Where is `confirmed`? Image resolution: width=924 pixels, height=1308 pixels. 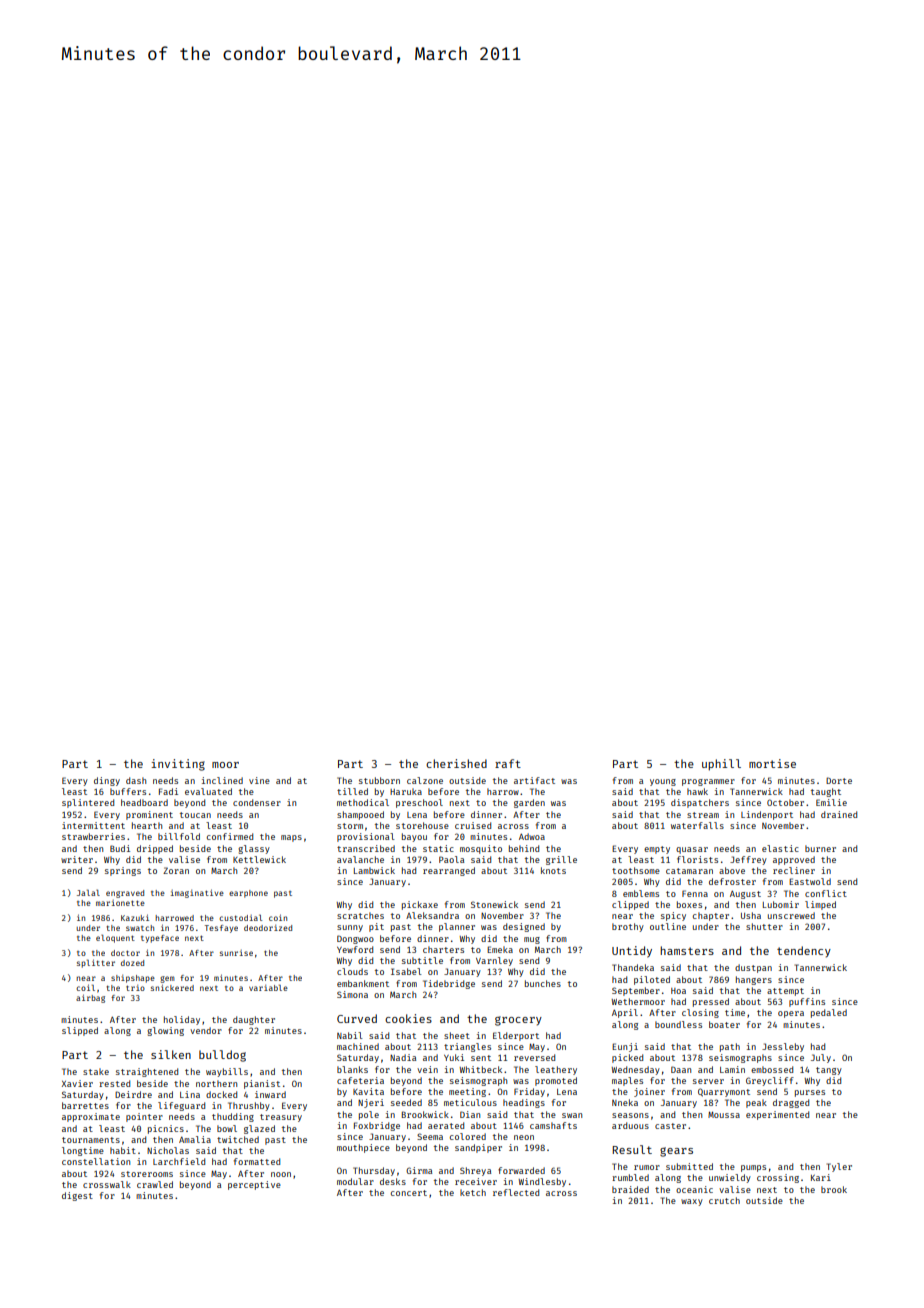 confirmed is located at coordinates (230, 836).
